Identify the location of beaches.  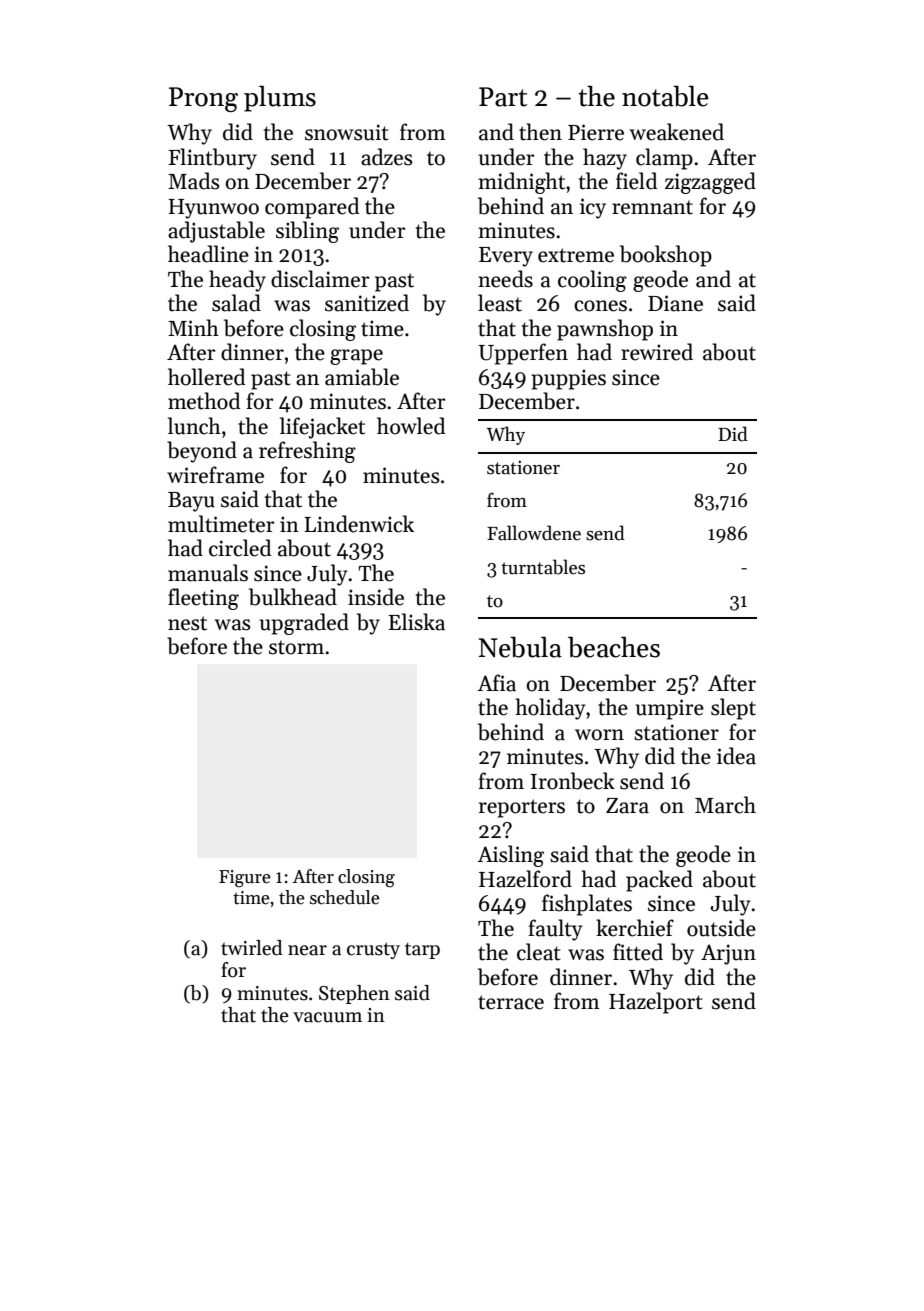
(614, 647).
